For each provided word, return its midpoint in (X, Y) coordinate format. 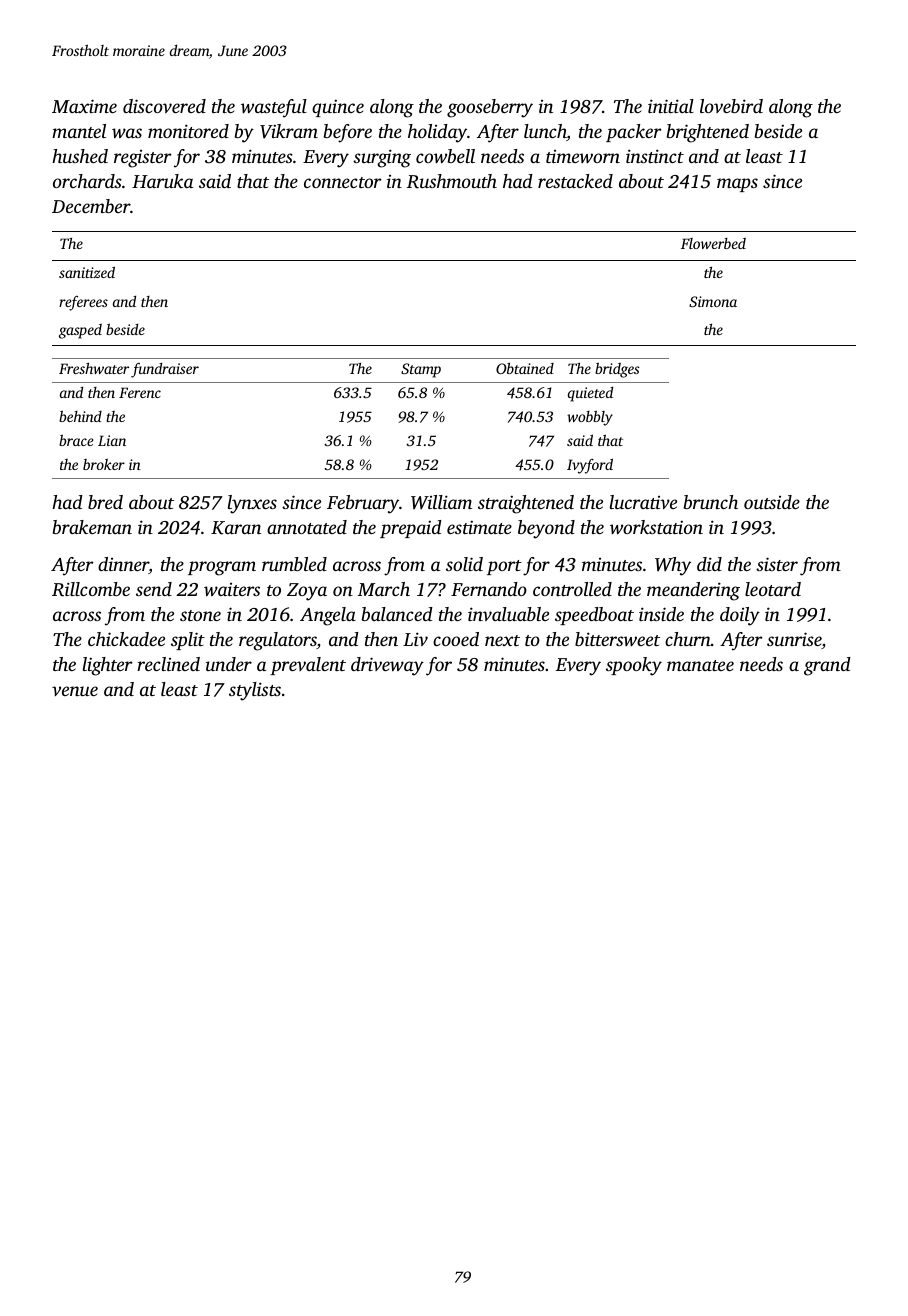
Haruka (162, 181)
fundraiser (165, 370)
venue (75, 691)
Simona (713, 301)
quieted (590, 394)
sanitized (87, 272)
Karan (236, 528)
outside (772, 502)
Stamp (421, 370)
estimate (479, 527)
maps (737, 185)
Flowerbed (713, 243)
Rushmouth (452, 181)
